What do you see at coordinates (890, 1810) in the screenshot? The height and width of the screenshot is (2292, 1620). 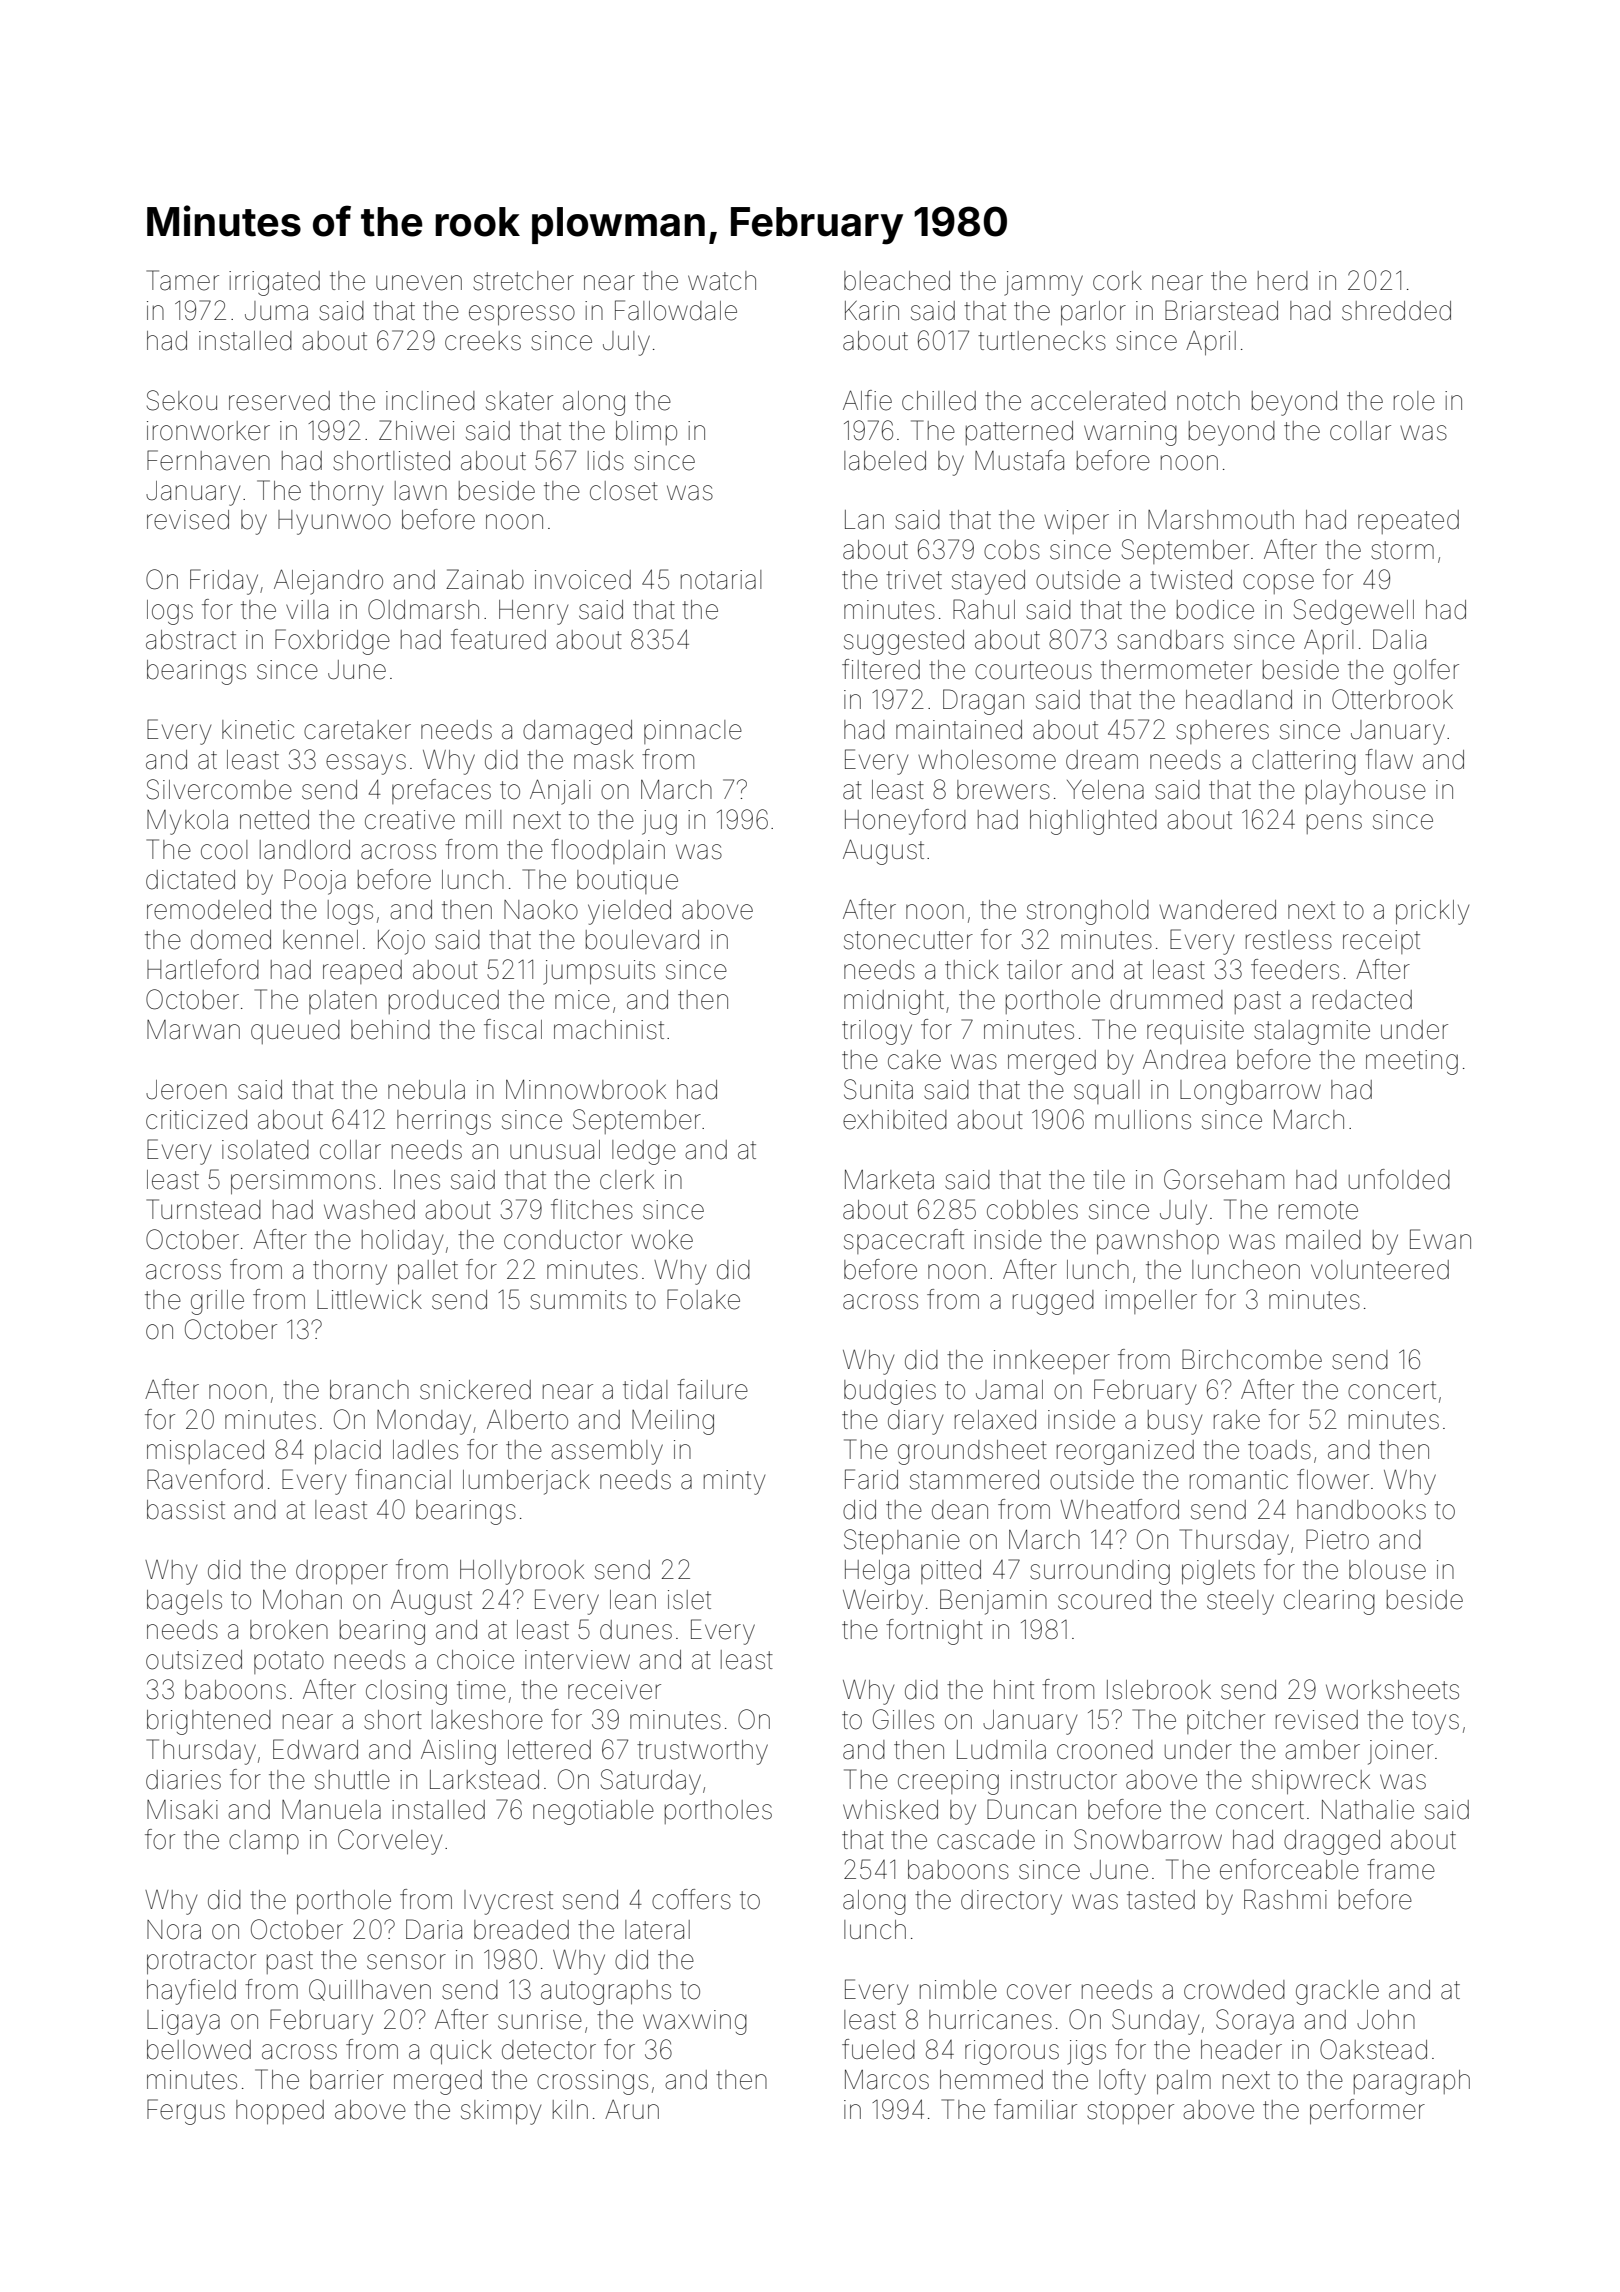 I see `whisked` at bounding box center [890, 1810].
